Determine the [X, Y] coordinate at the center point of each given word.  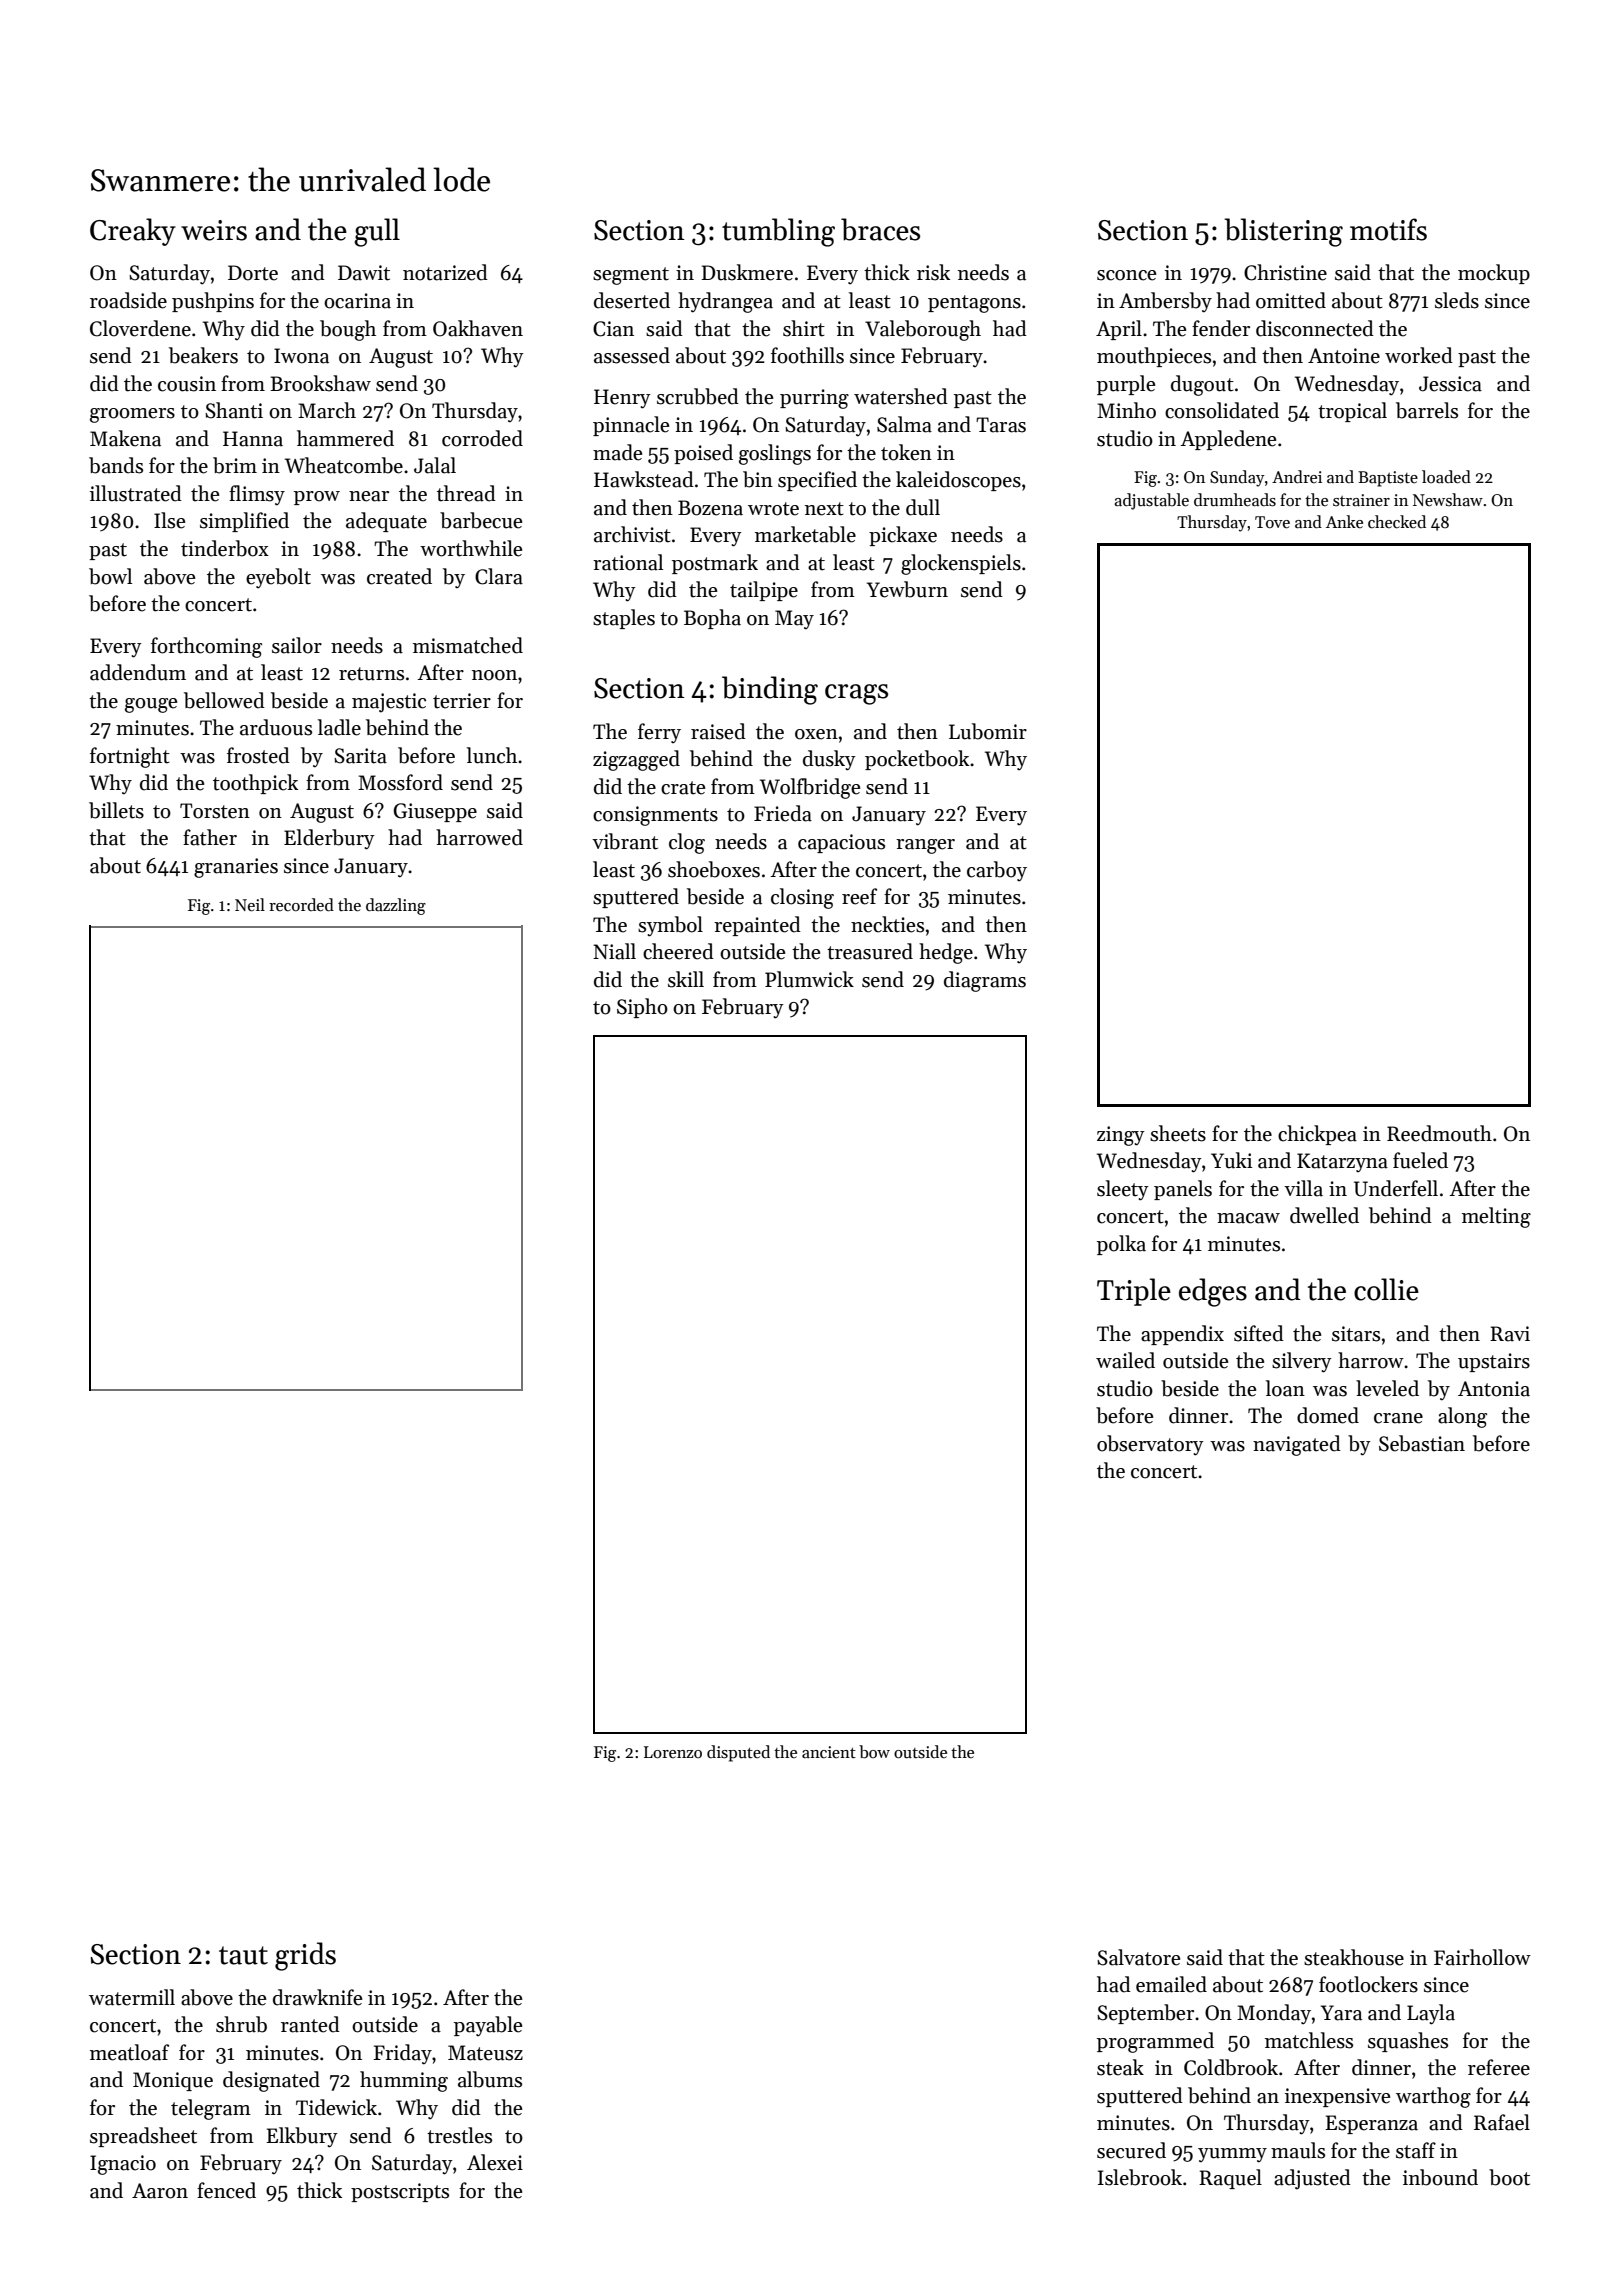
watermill [132, 1997]
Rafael [1502, 2122]
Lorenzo [673, 1752]
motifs [1388, 229]
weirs [214, 230]
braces [880, 229]
